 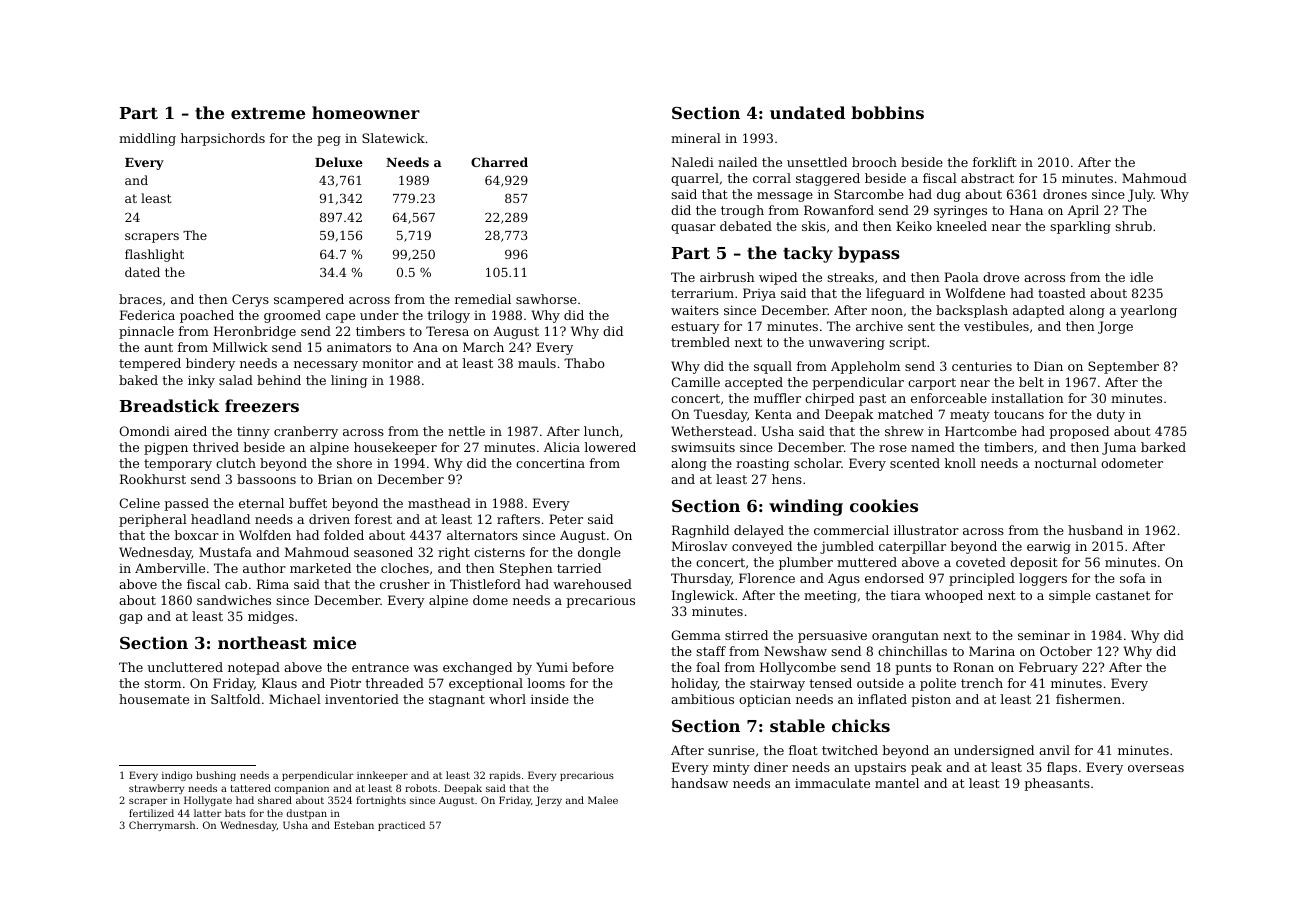 What do you see at coordinates (1133, 226) in the screenshot?
I see `shrub` at bounding box center [1133, 226].
